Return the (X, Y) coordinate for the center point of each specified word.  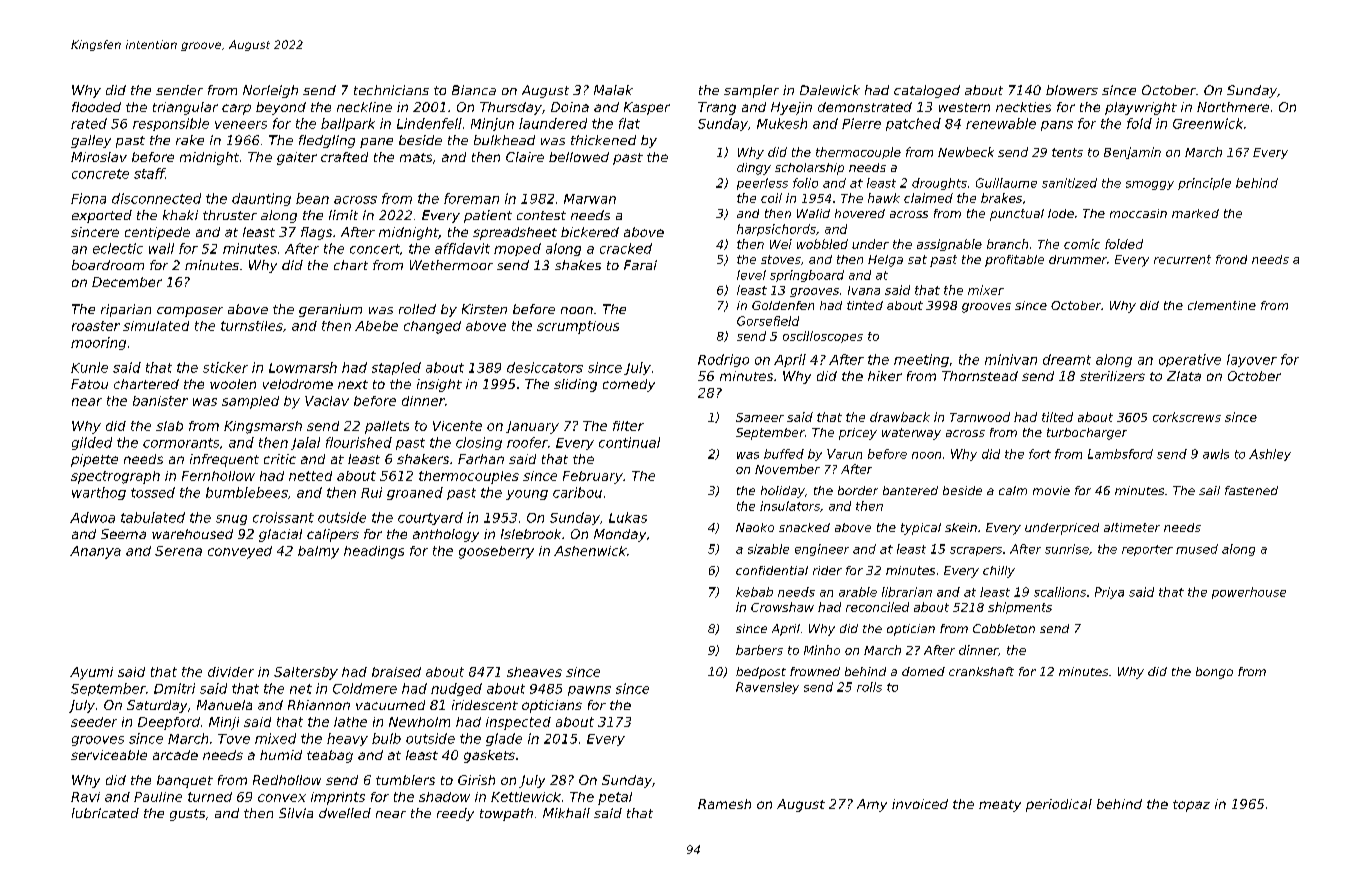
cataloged (927, 91)
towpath (506, 814)
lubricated (105, 813)
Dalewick (830, 90)
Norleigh (270, 91)
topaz (1191, 806)
